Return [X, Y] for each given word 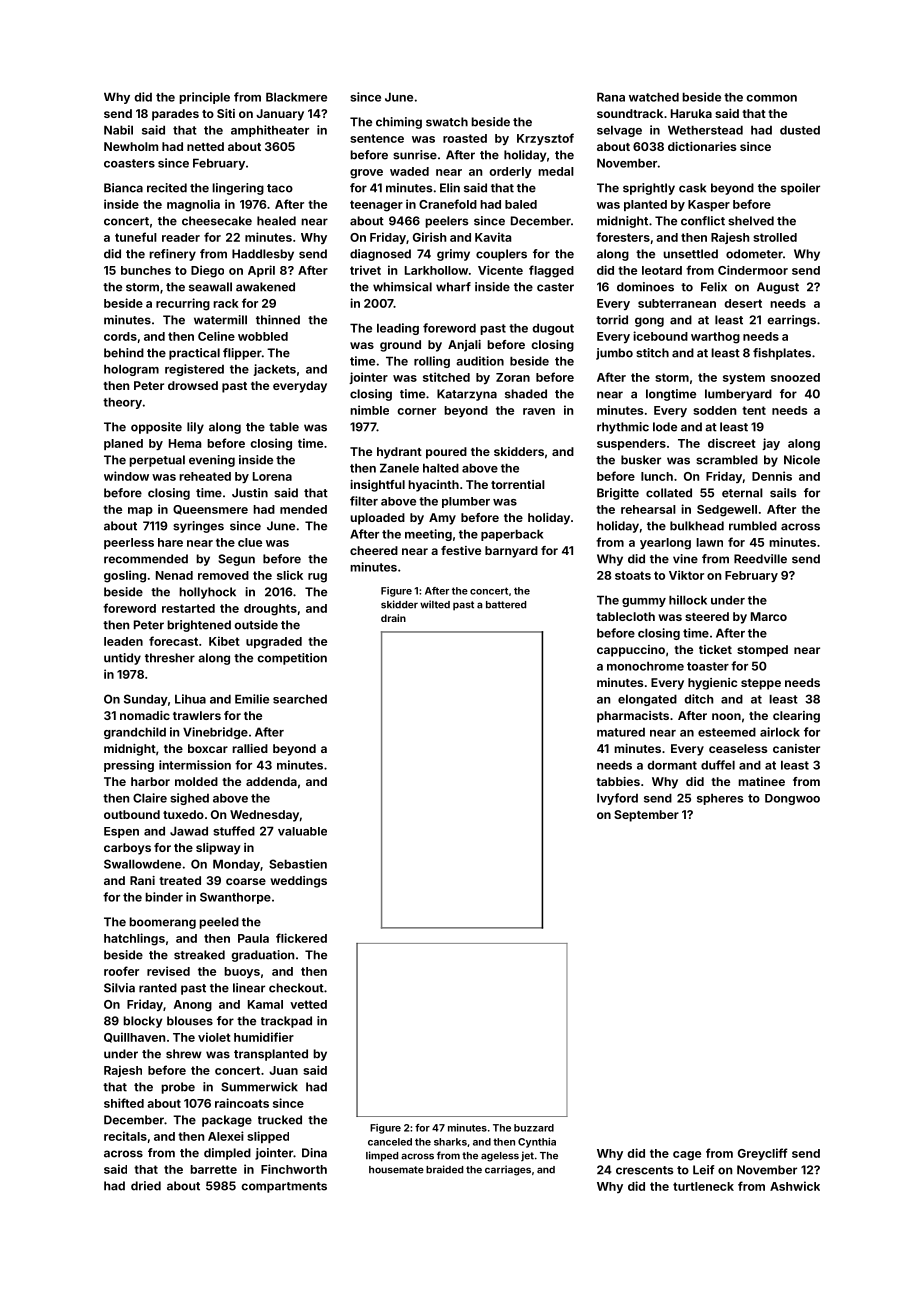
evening [212, 461]
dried [146, 1186]
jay [771, 444]
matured [621, 732]
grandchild [135, 733]
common [771, 98]
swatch [447, 122]
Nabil [118, 130]
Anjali [464, 346]
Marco [769, 616]
